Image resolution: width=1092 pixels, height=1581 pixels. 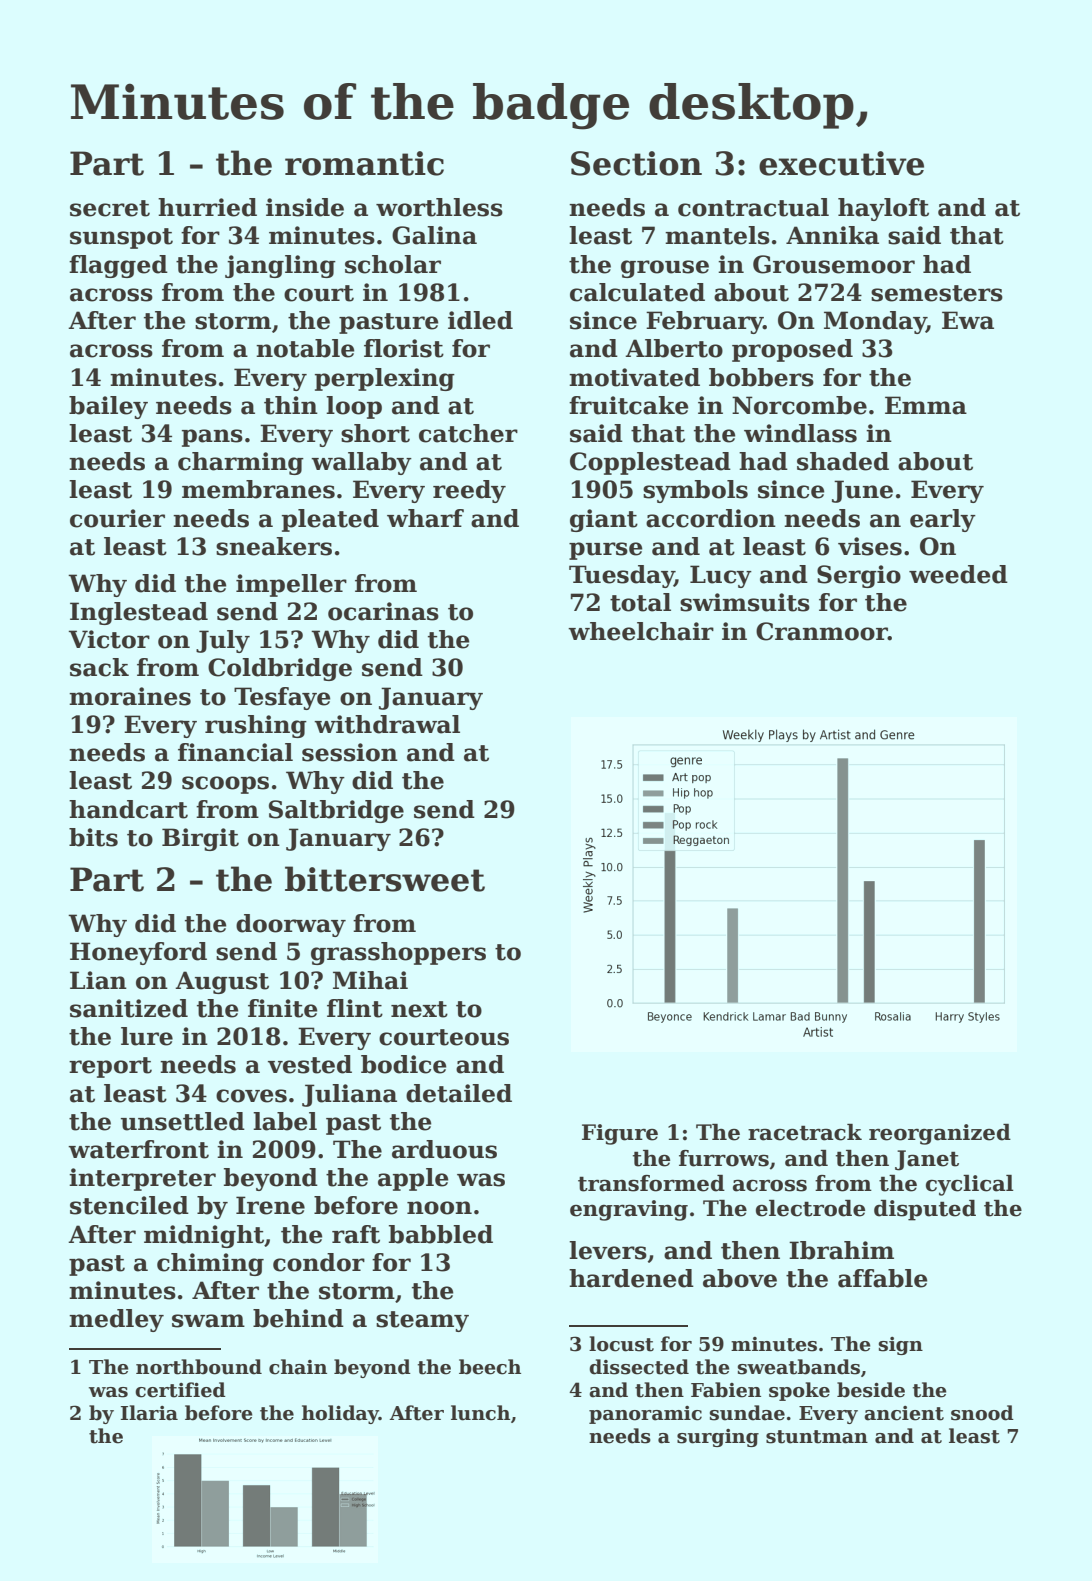 What do you see at coordinates (636, 163) in the image?
I see `Section` at bounding box center [636, 163].
